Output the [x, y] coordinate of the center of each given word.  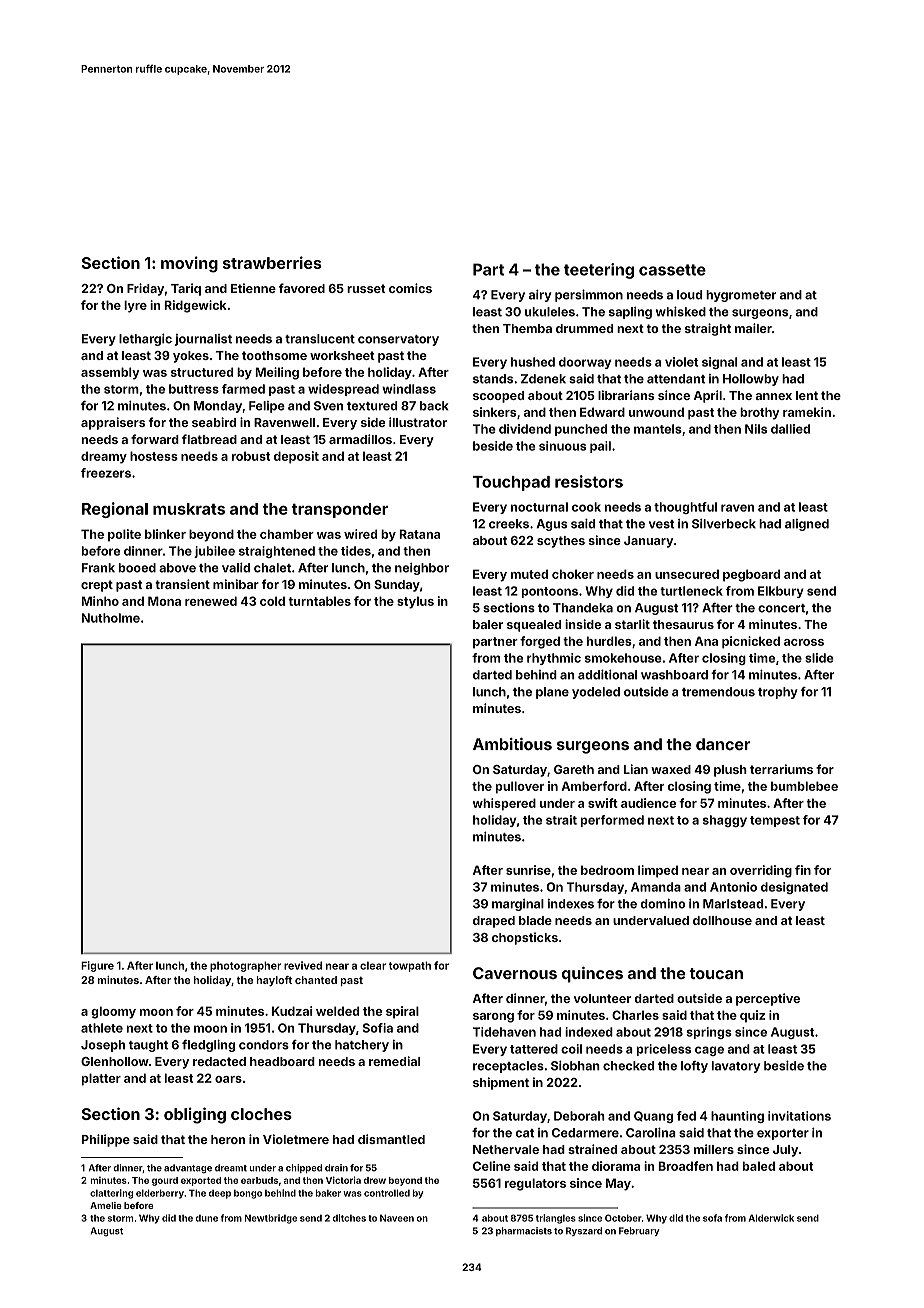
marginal [518, 905]
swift [603, 803]
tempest [775, 821]
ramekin [807, 412]
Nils [756, 429]
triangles [556, 1219]
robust [251, 456]
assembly [110, 373]
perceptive [768, 999]
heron [228, 1139]
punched [581, 430]
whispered [504, 804]
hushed [533, 362]
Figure [97, 966]
